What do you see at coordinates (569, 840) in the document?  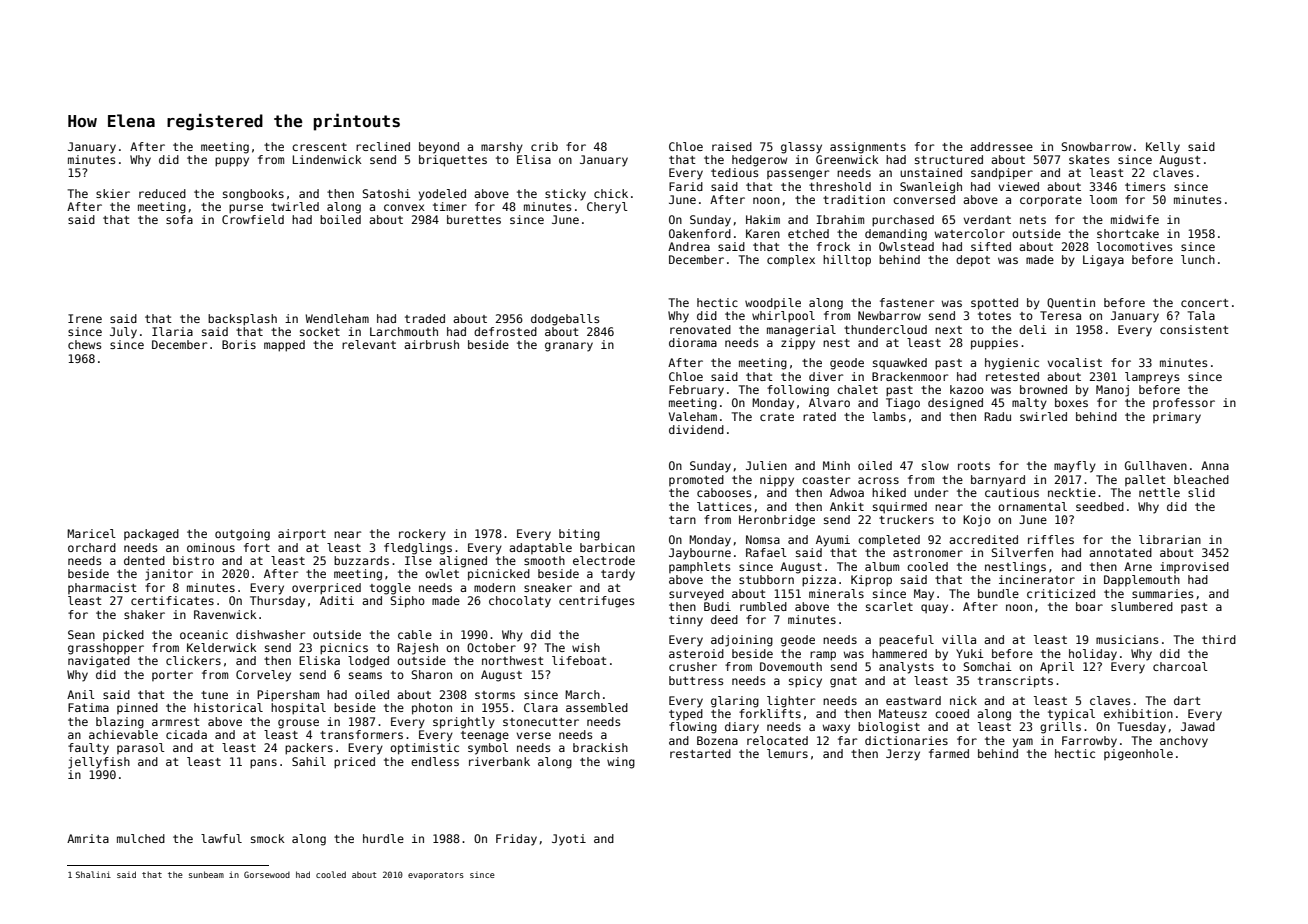 I see `Jyoti` at bounding box center [569, 840].
